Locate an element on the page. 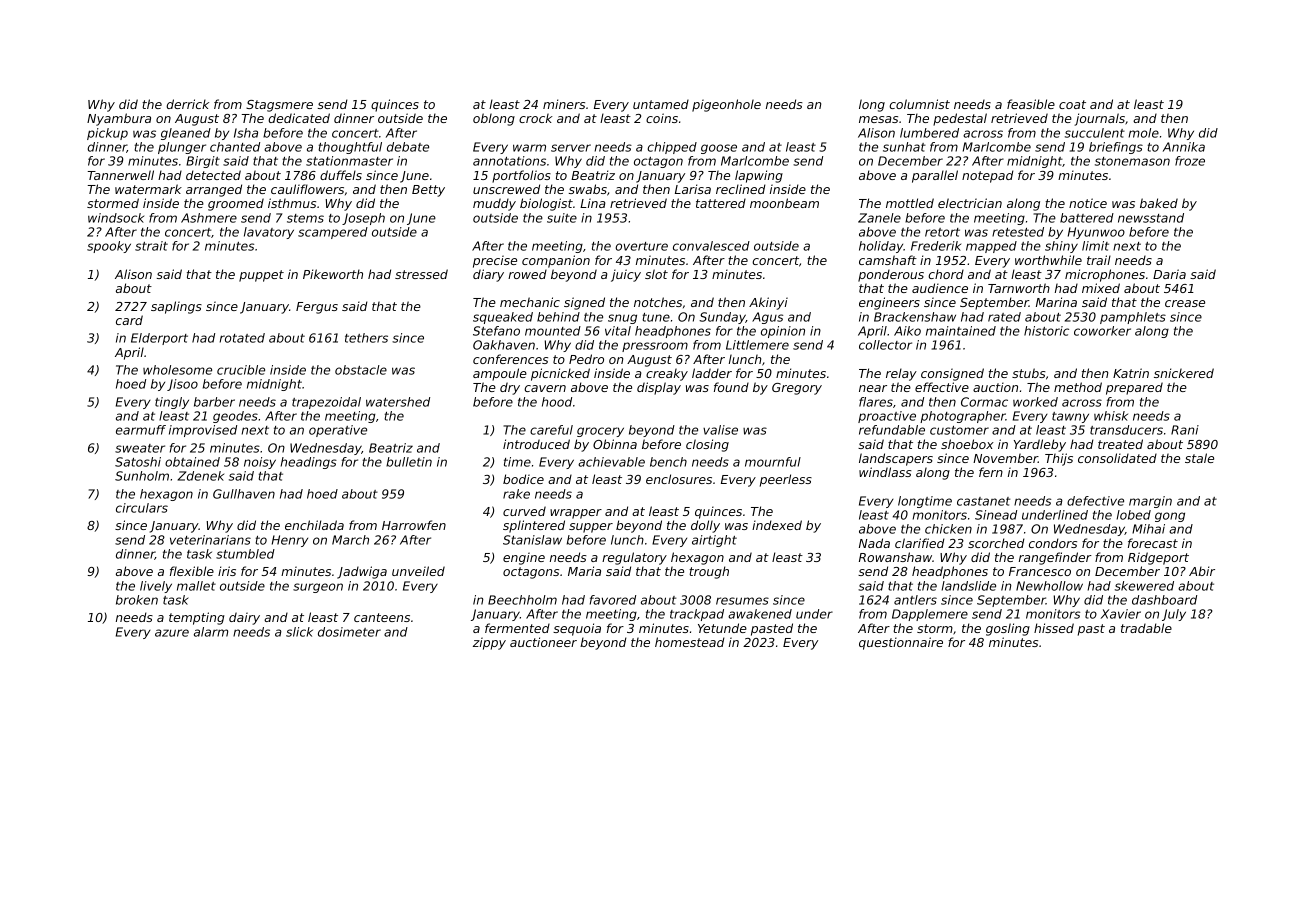 The width and height of the image is (1308, 924). display is located at coordinates (659, 388).
